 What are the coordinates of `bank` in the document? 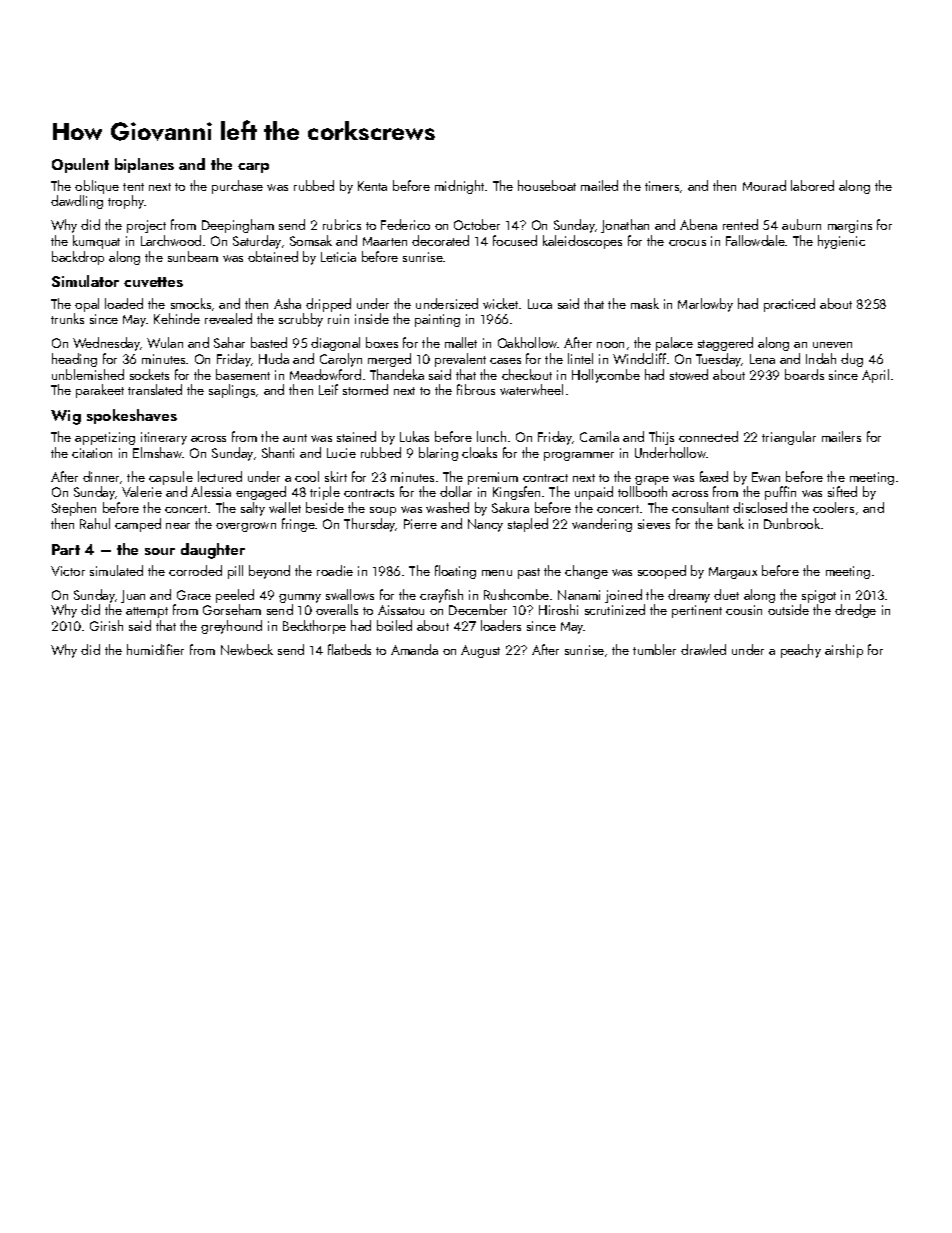 It's located at (731, 523).
